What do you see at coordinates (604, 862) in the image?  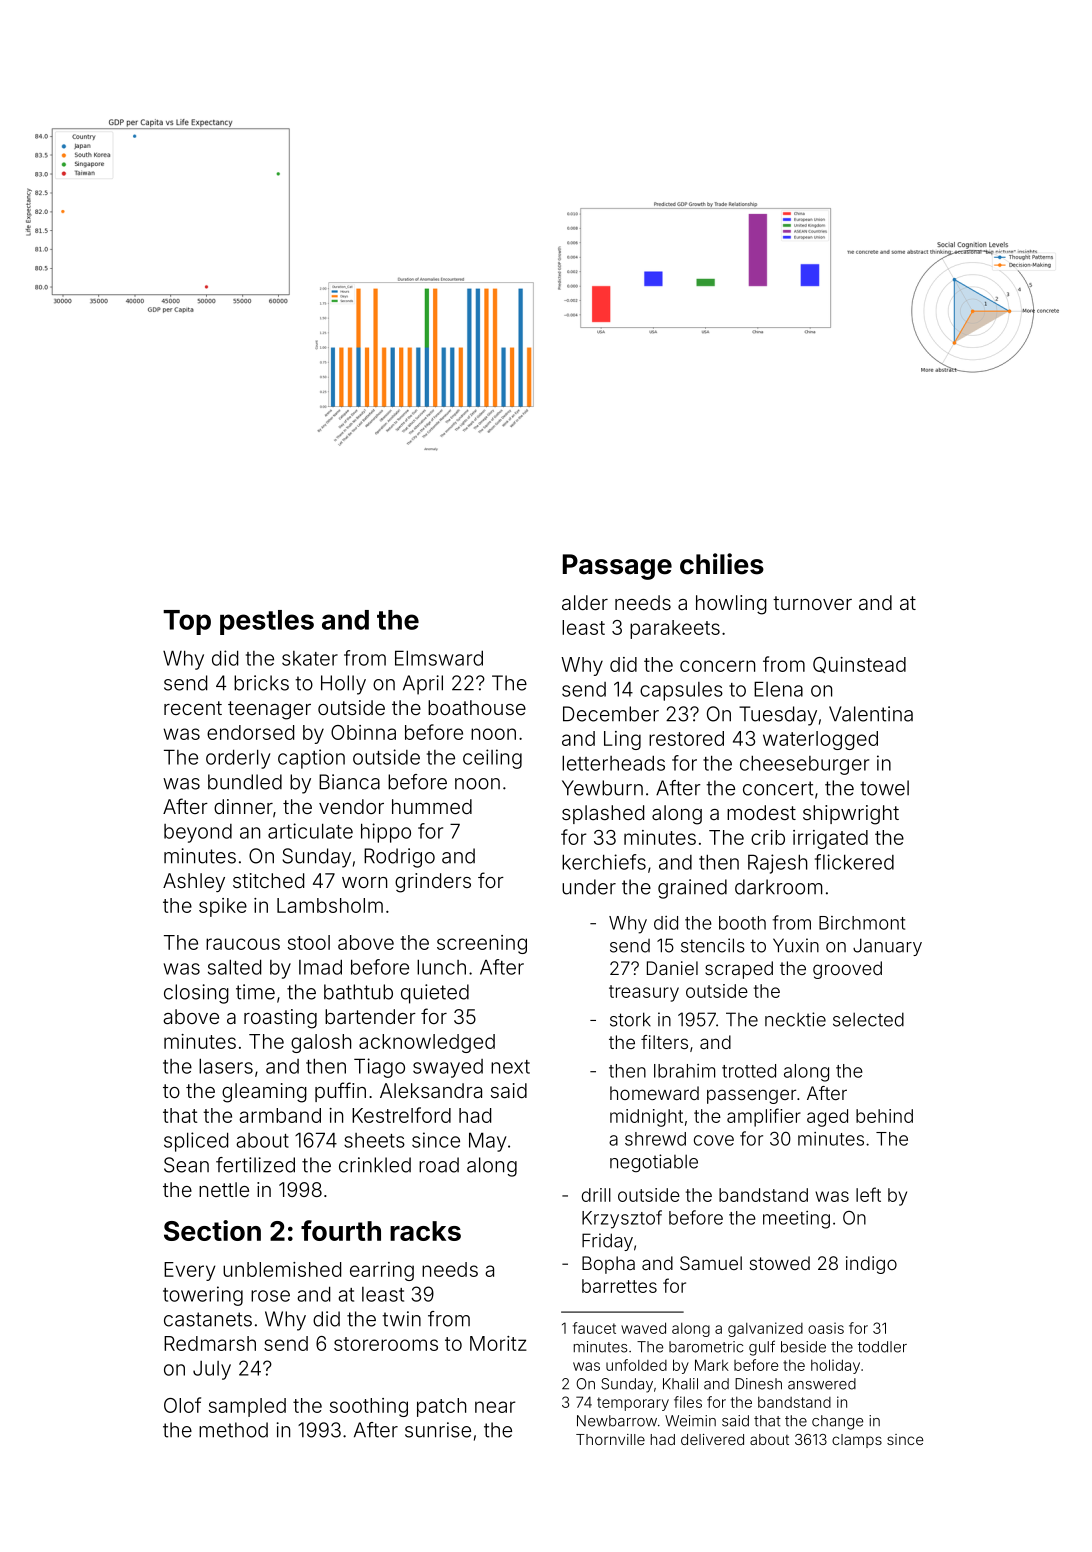 I see `kerchiefs` at bounding box center [604, 862].
